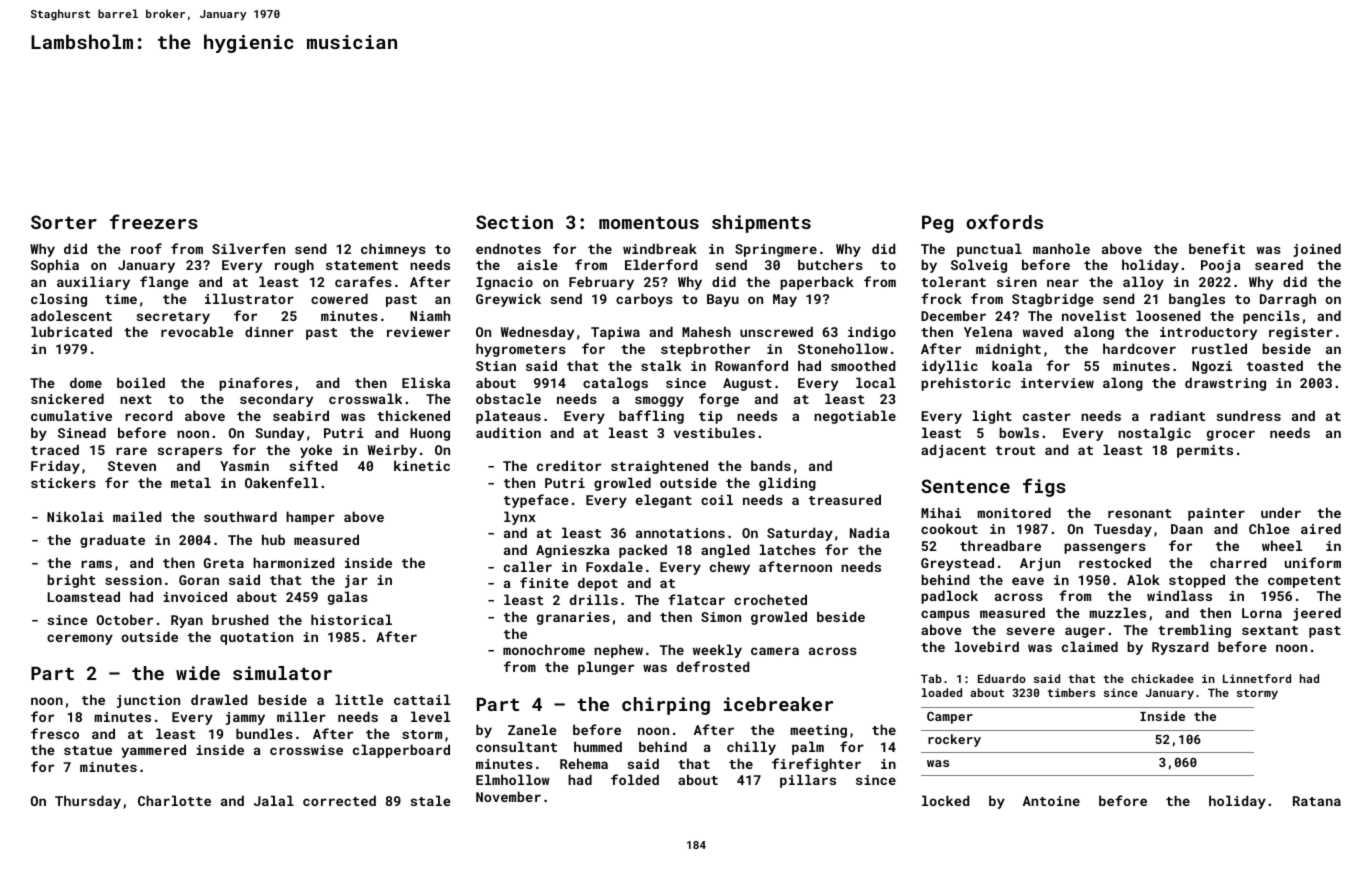 The width and height of the screenshot is (1372, 887). What do you see at coordinates (680, 533) in the screenshot?
I see `annotations` at bounding box center [680, 533].
